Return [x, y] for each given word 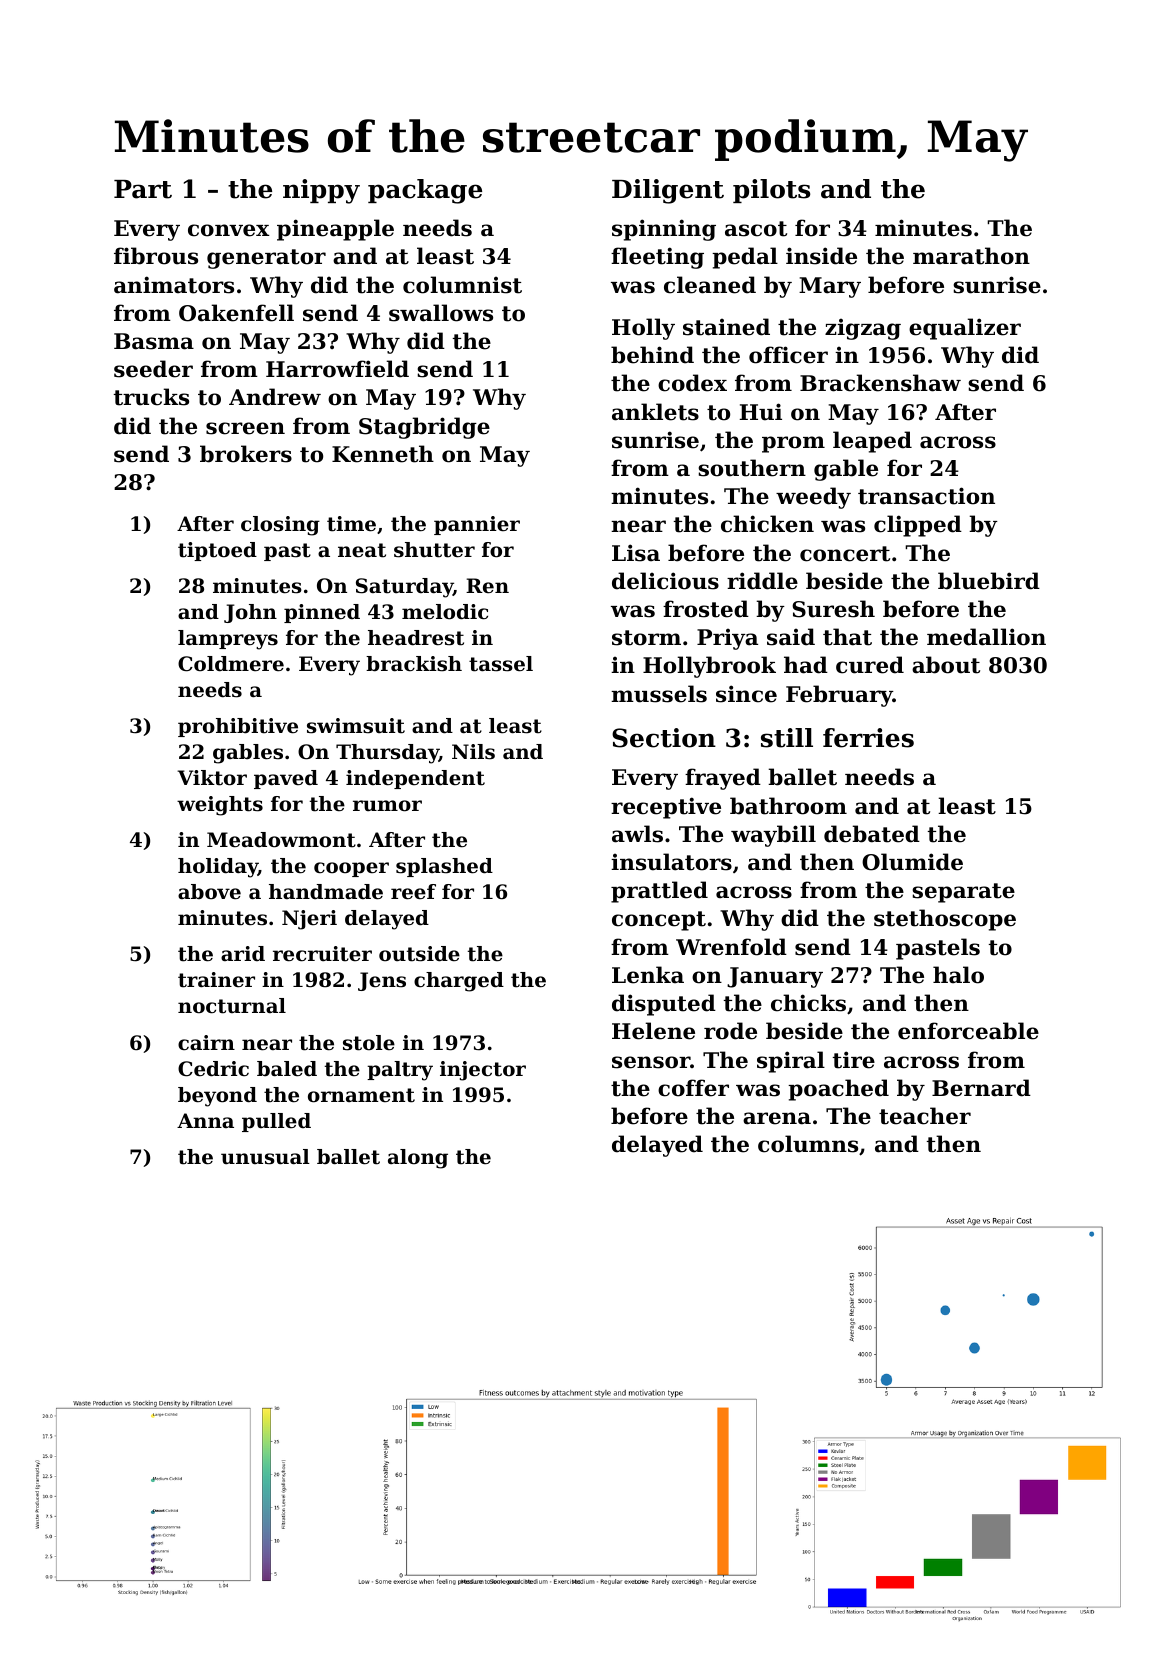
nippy [321, 191]
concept [659, 921]
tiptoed [217, 551]
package [425, 191]
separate [963, 893]
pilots [771, 191]
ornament [361, 1095]
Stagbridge [424, 428]
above [209, 892]
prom [793, 444]
